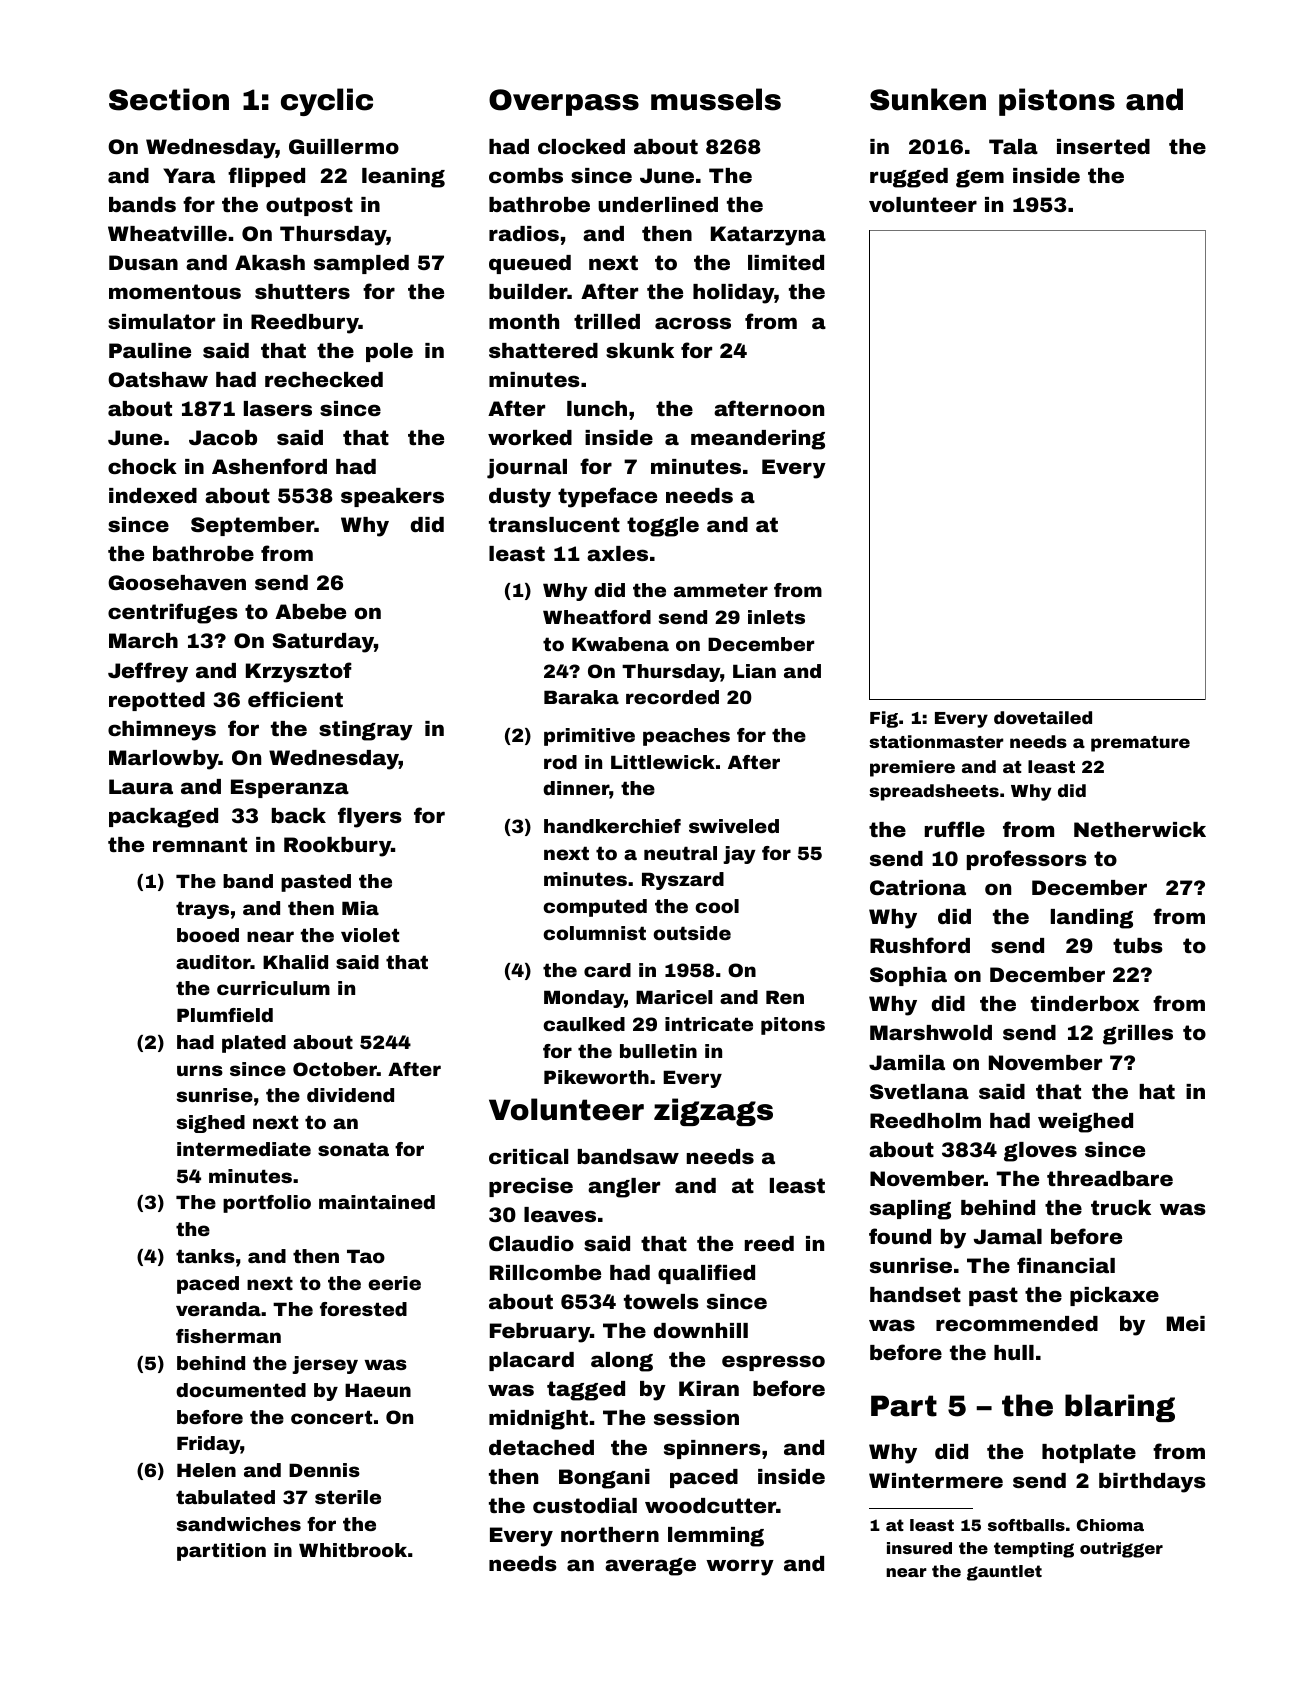 Image resolution: width=1314 pixels, height=1700 pixels. Describe the element at coordinates (348, 1497) in the image. I see `sterile` at that location.
